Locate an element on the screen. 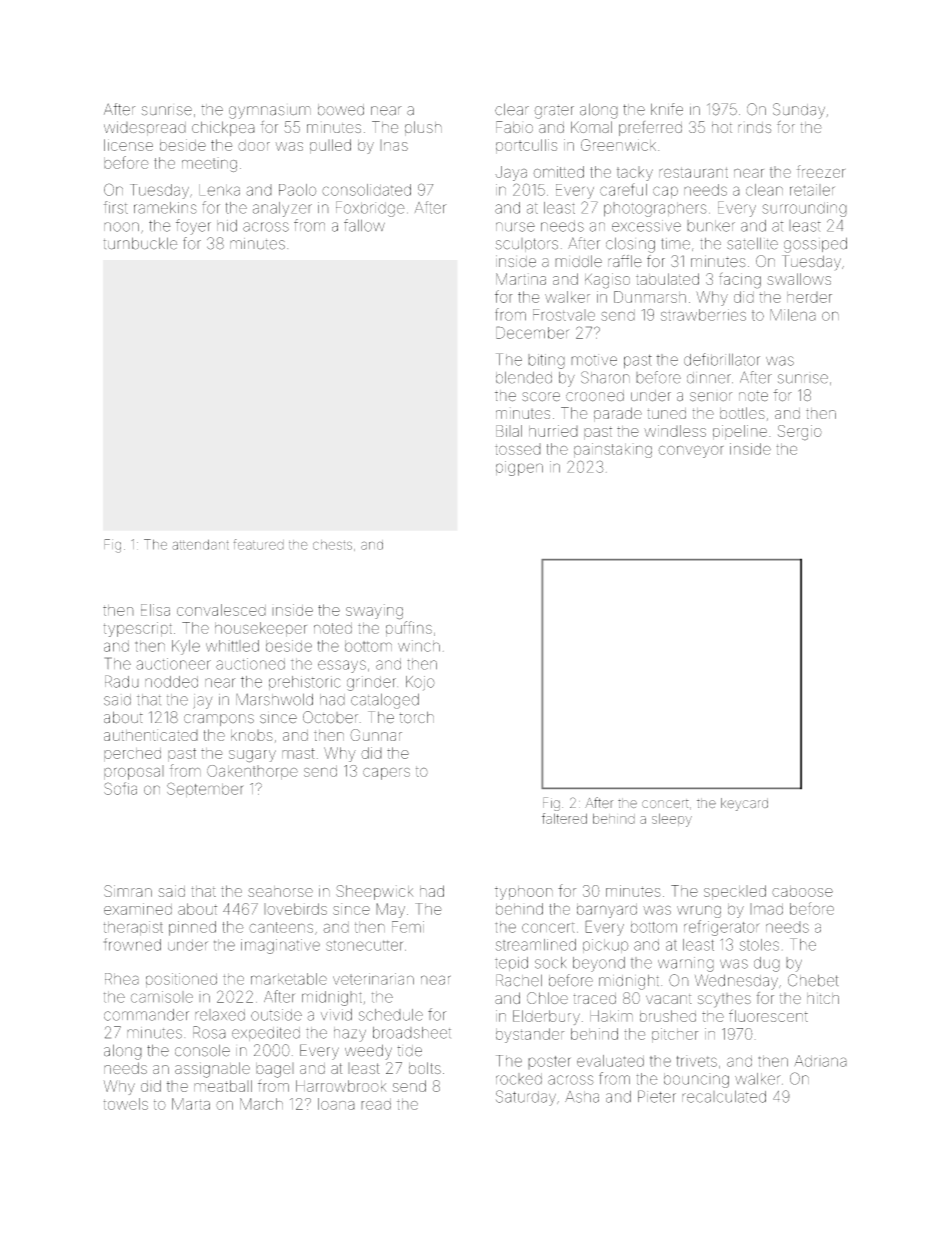  Sergio is located at coordinates (800, 433).
